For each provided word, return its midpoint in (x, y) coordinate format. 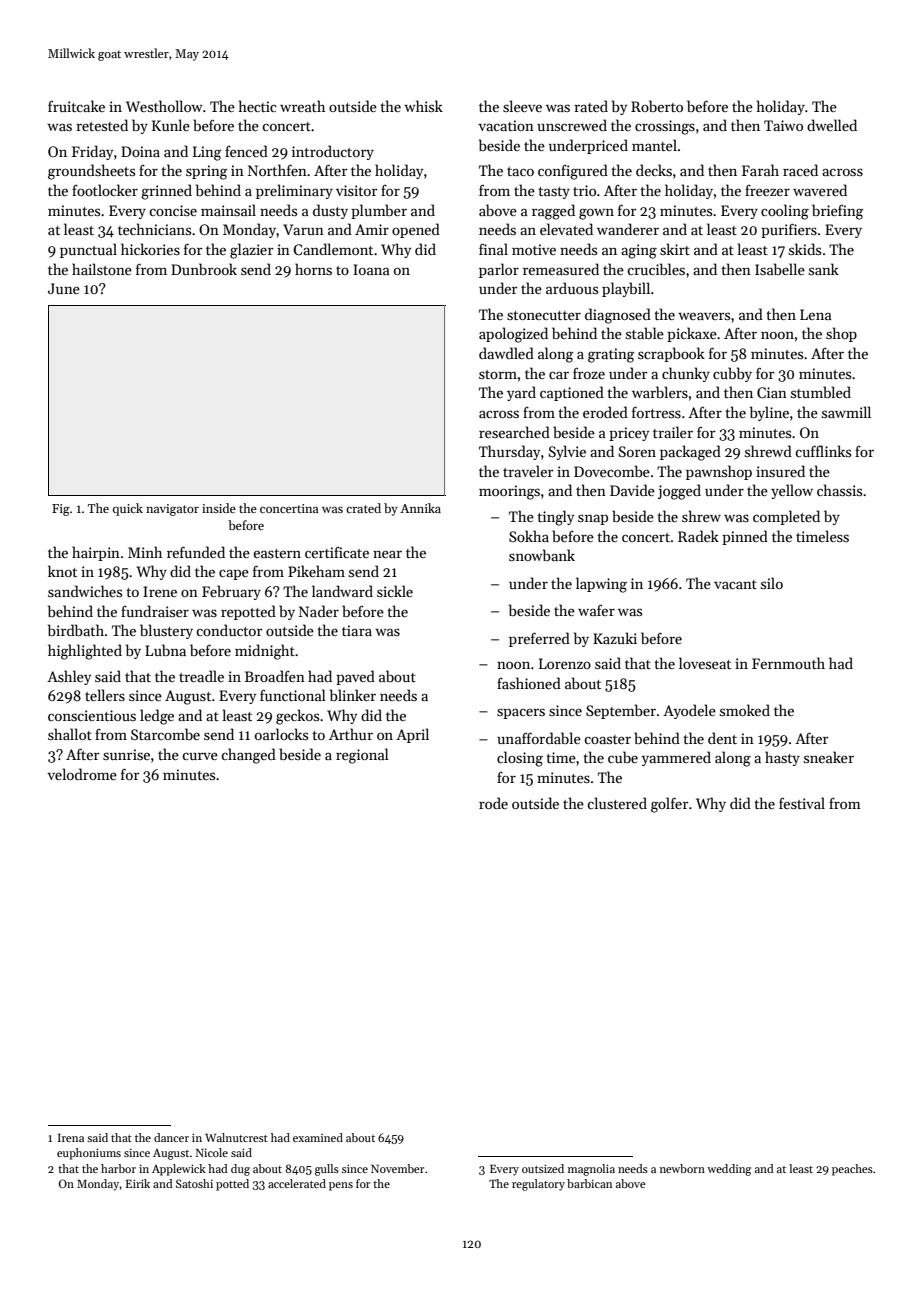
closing (520, 759)
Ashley (69, 677)
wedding (729, 1170)
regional (362, 756)
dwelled (832, 125)
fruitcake (76, 106)
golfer (669, 805)
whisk (423, 106)
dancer (171, 1137)
